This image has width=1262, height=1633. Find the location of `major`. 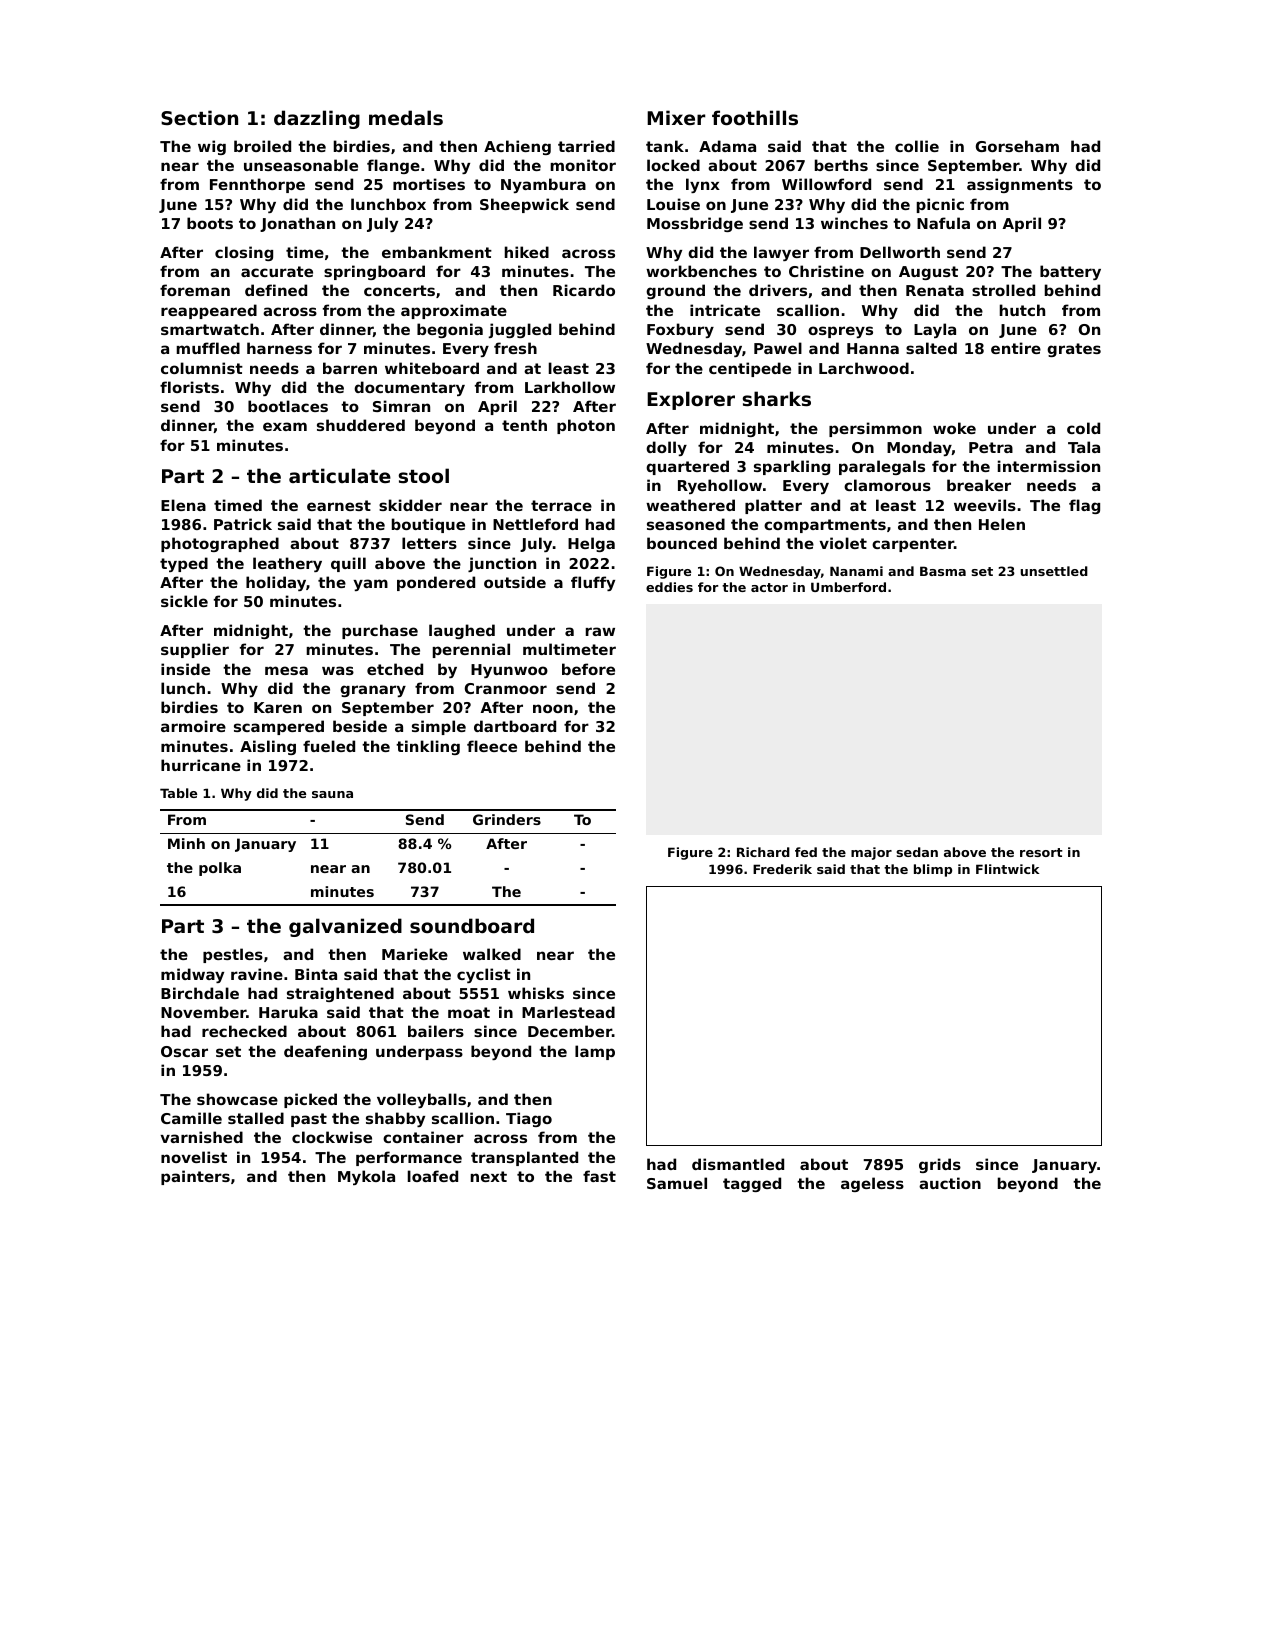

major is located at coordinates (871, 853).
